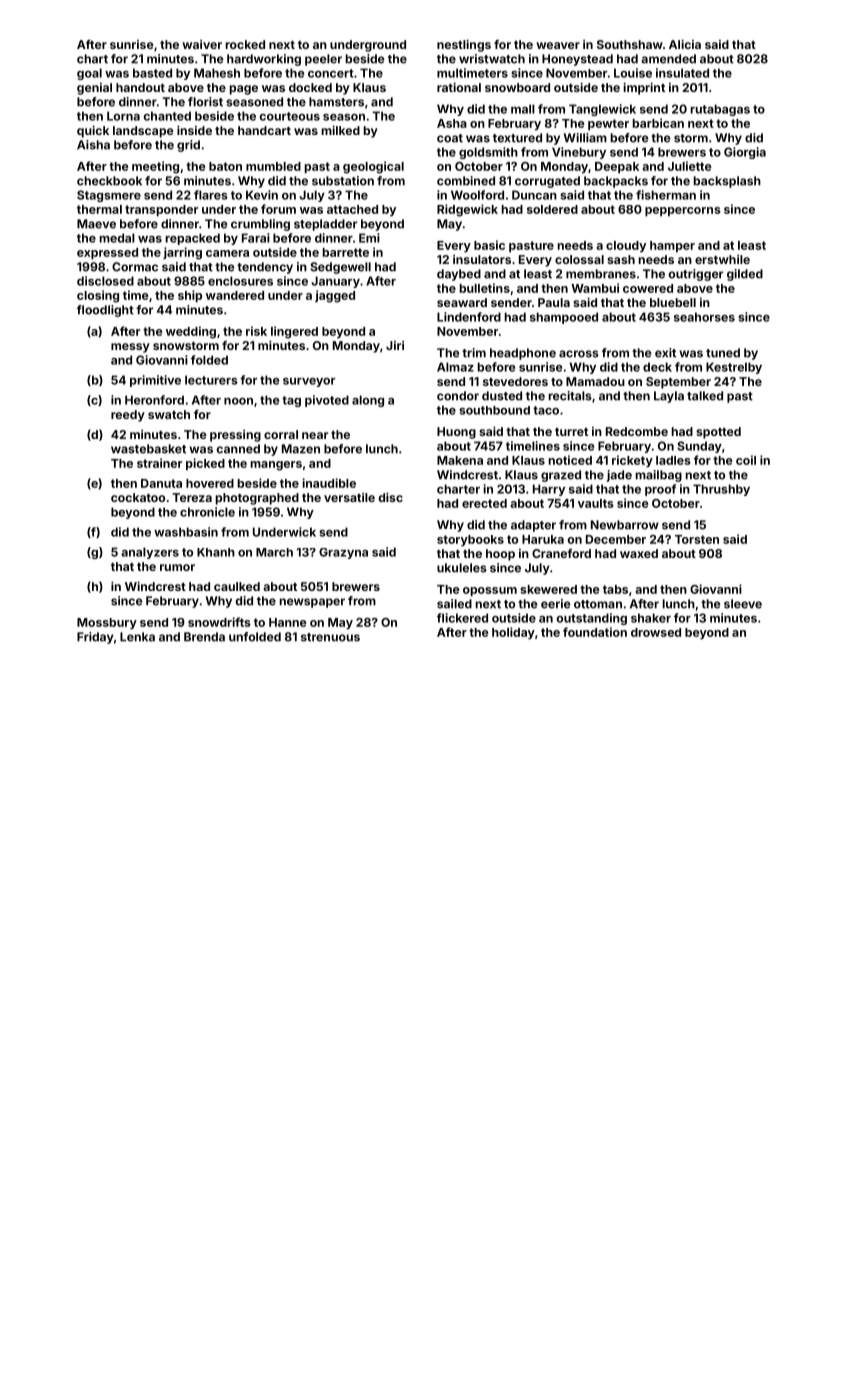 The width and height of the page is (849, 1400). I want to click on caulked, so click(237, 586).
